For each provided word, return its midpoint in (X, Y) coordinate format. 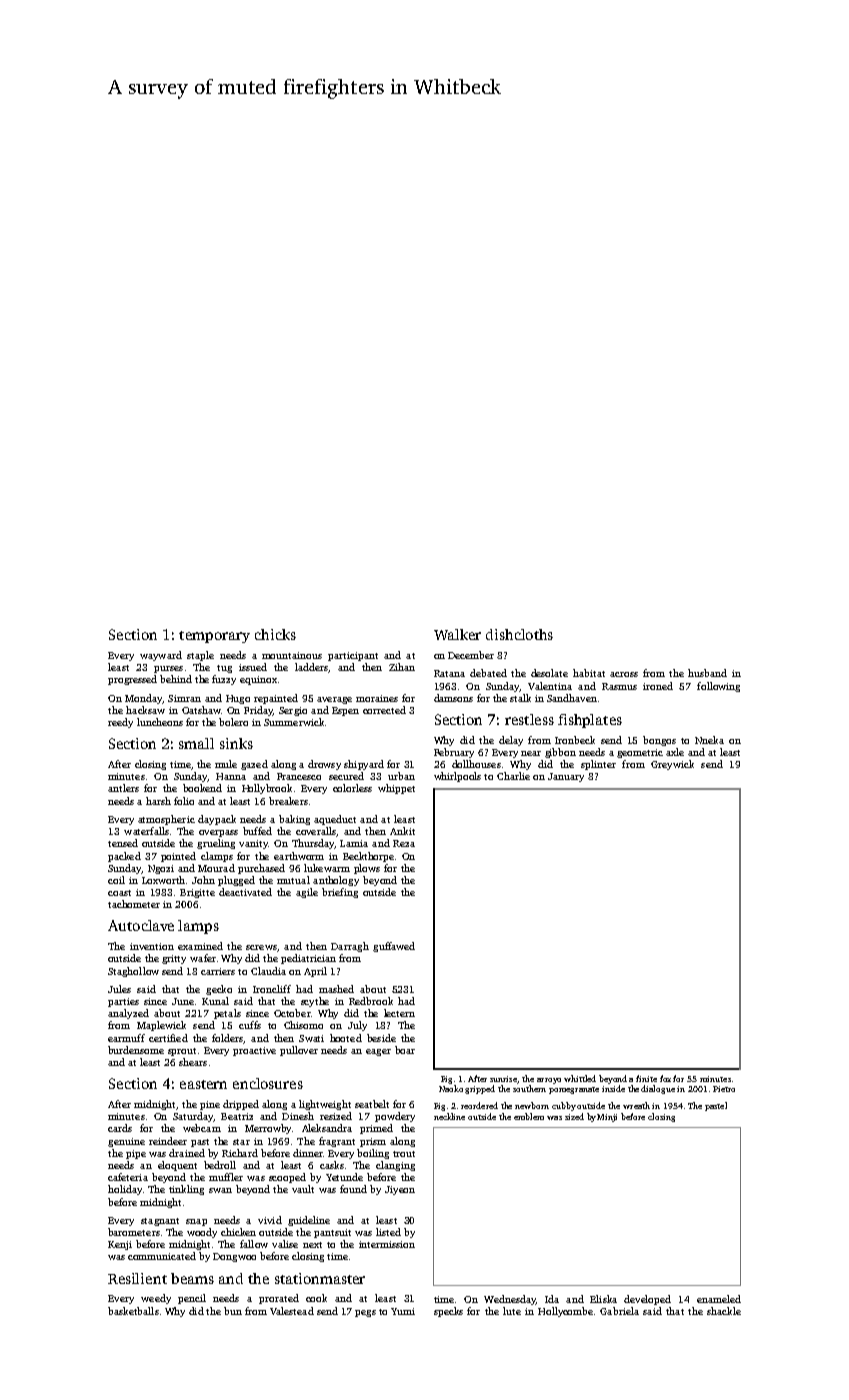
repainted (276, 699)
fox (665, 1078)
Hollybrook (267, 789)
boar (405, 1050)
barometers (134, 1232)
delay (511, 741)
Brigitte (197, 893)
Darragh (350, 947)
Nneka (709, 740)
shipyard (364, 765)
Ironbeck (575, 740)
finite (646, 1078)
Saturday (193, 1117)
